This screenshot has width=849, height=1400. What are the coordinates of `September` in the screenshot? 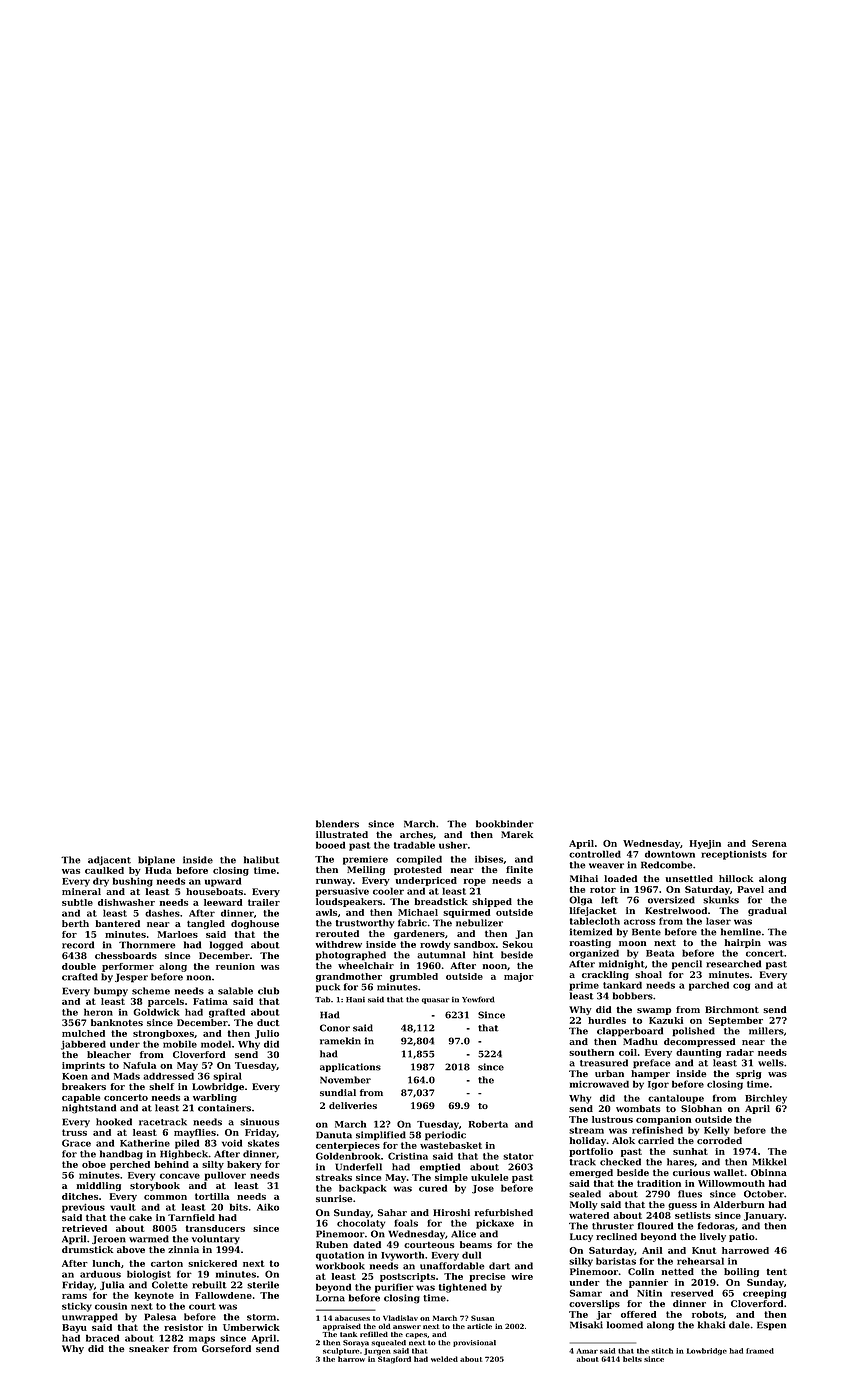 It's located at (736, 1021).
